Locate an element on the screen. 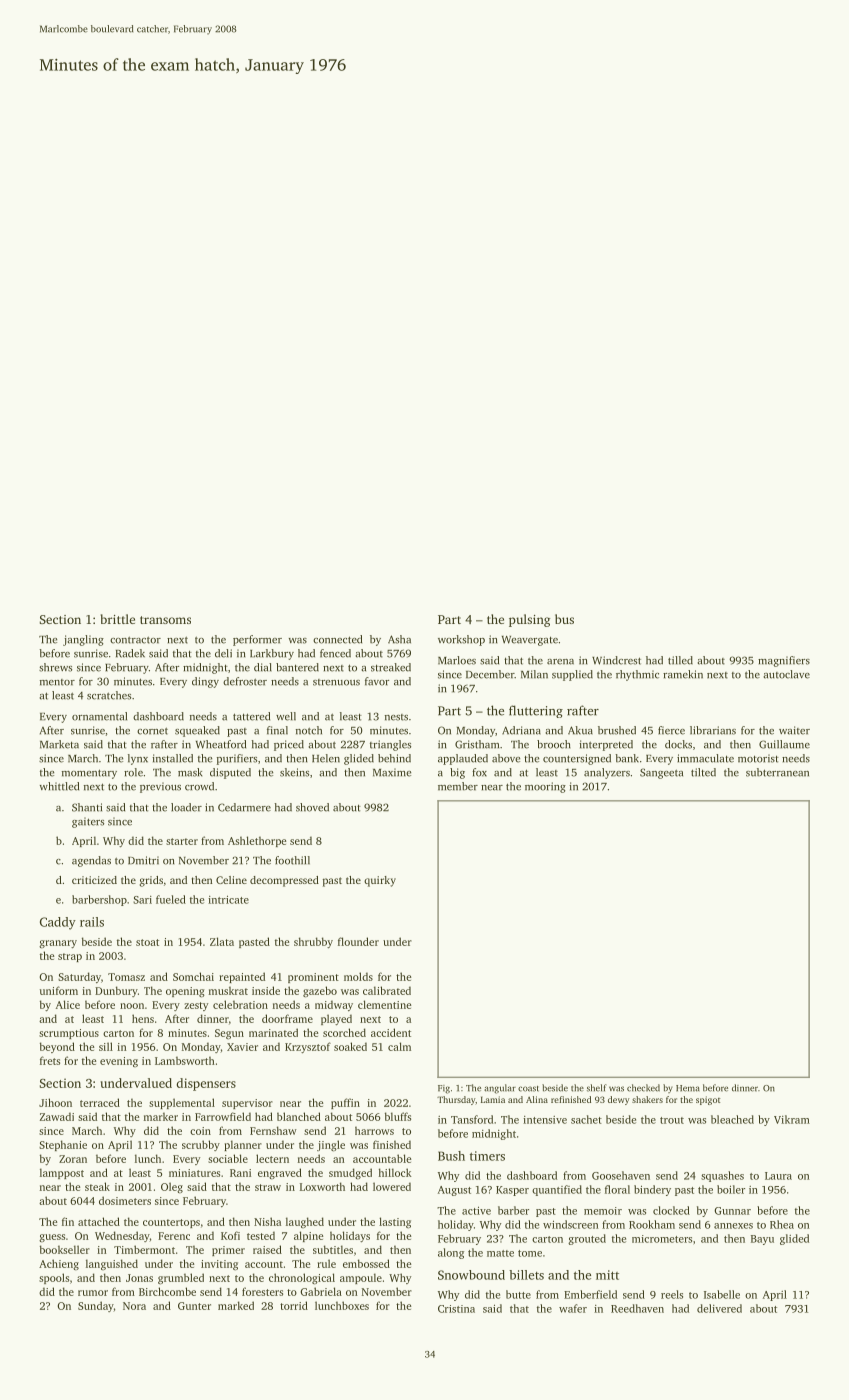  marked is located at coordinates (236, 1305).
